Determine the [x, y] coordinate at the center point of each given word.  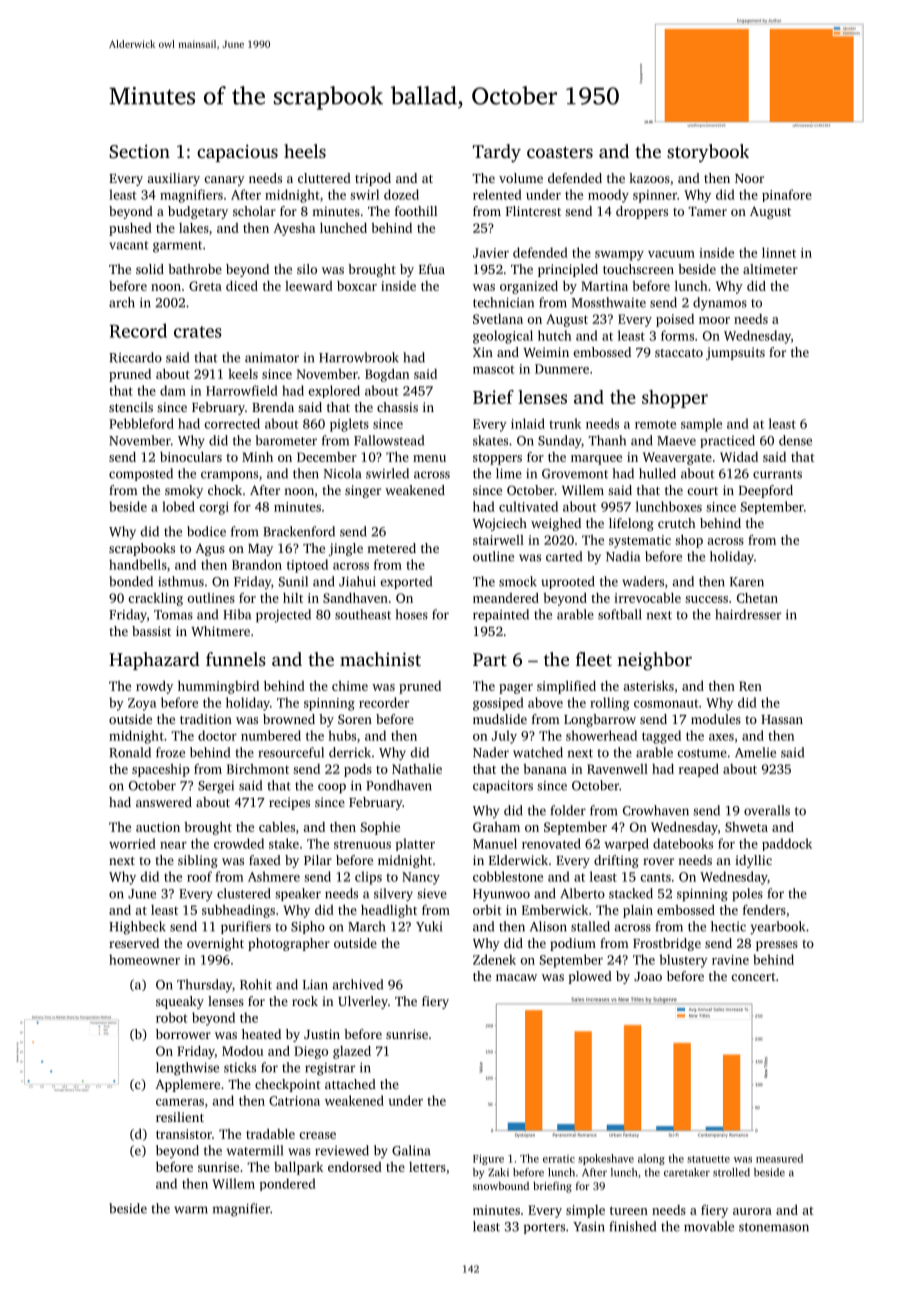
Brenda [273, 407]
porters [544, 1228]
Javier [491, 253]
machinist [380, 659]
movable [709, 1226]
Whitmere [220, 631]
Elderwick [518, 860]
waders [643, 581]
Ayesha [294, 229]
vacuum [671, 254]
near [173, 845]
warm [191, 1210]
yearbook [777, 928]
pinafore [787, 195]
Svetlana [498, 319]
